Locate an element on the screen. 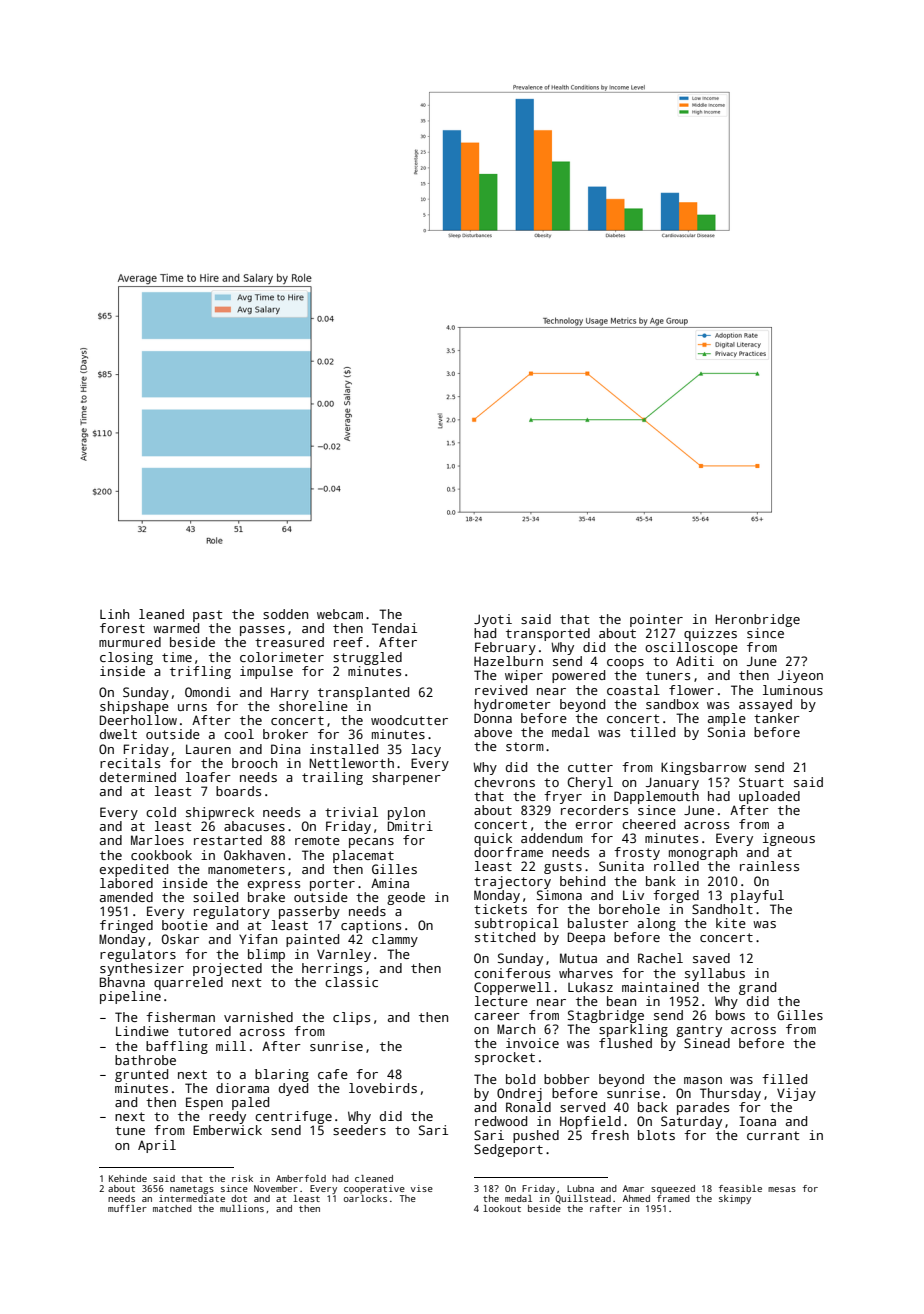 This screenshot has width=924, height=1314. manometers is located at coordinates (246, 869).
